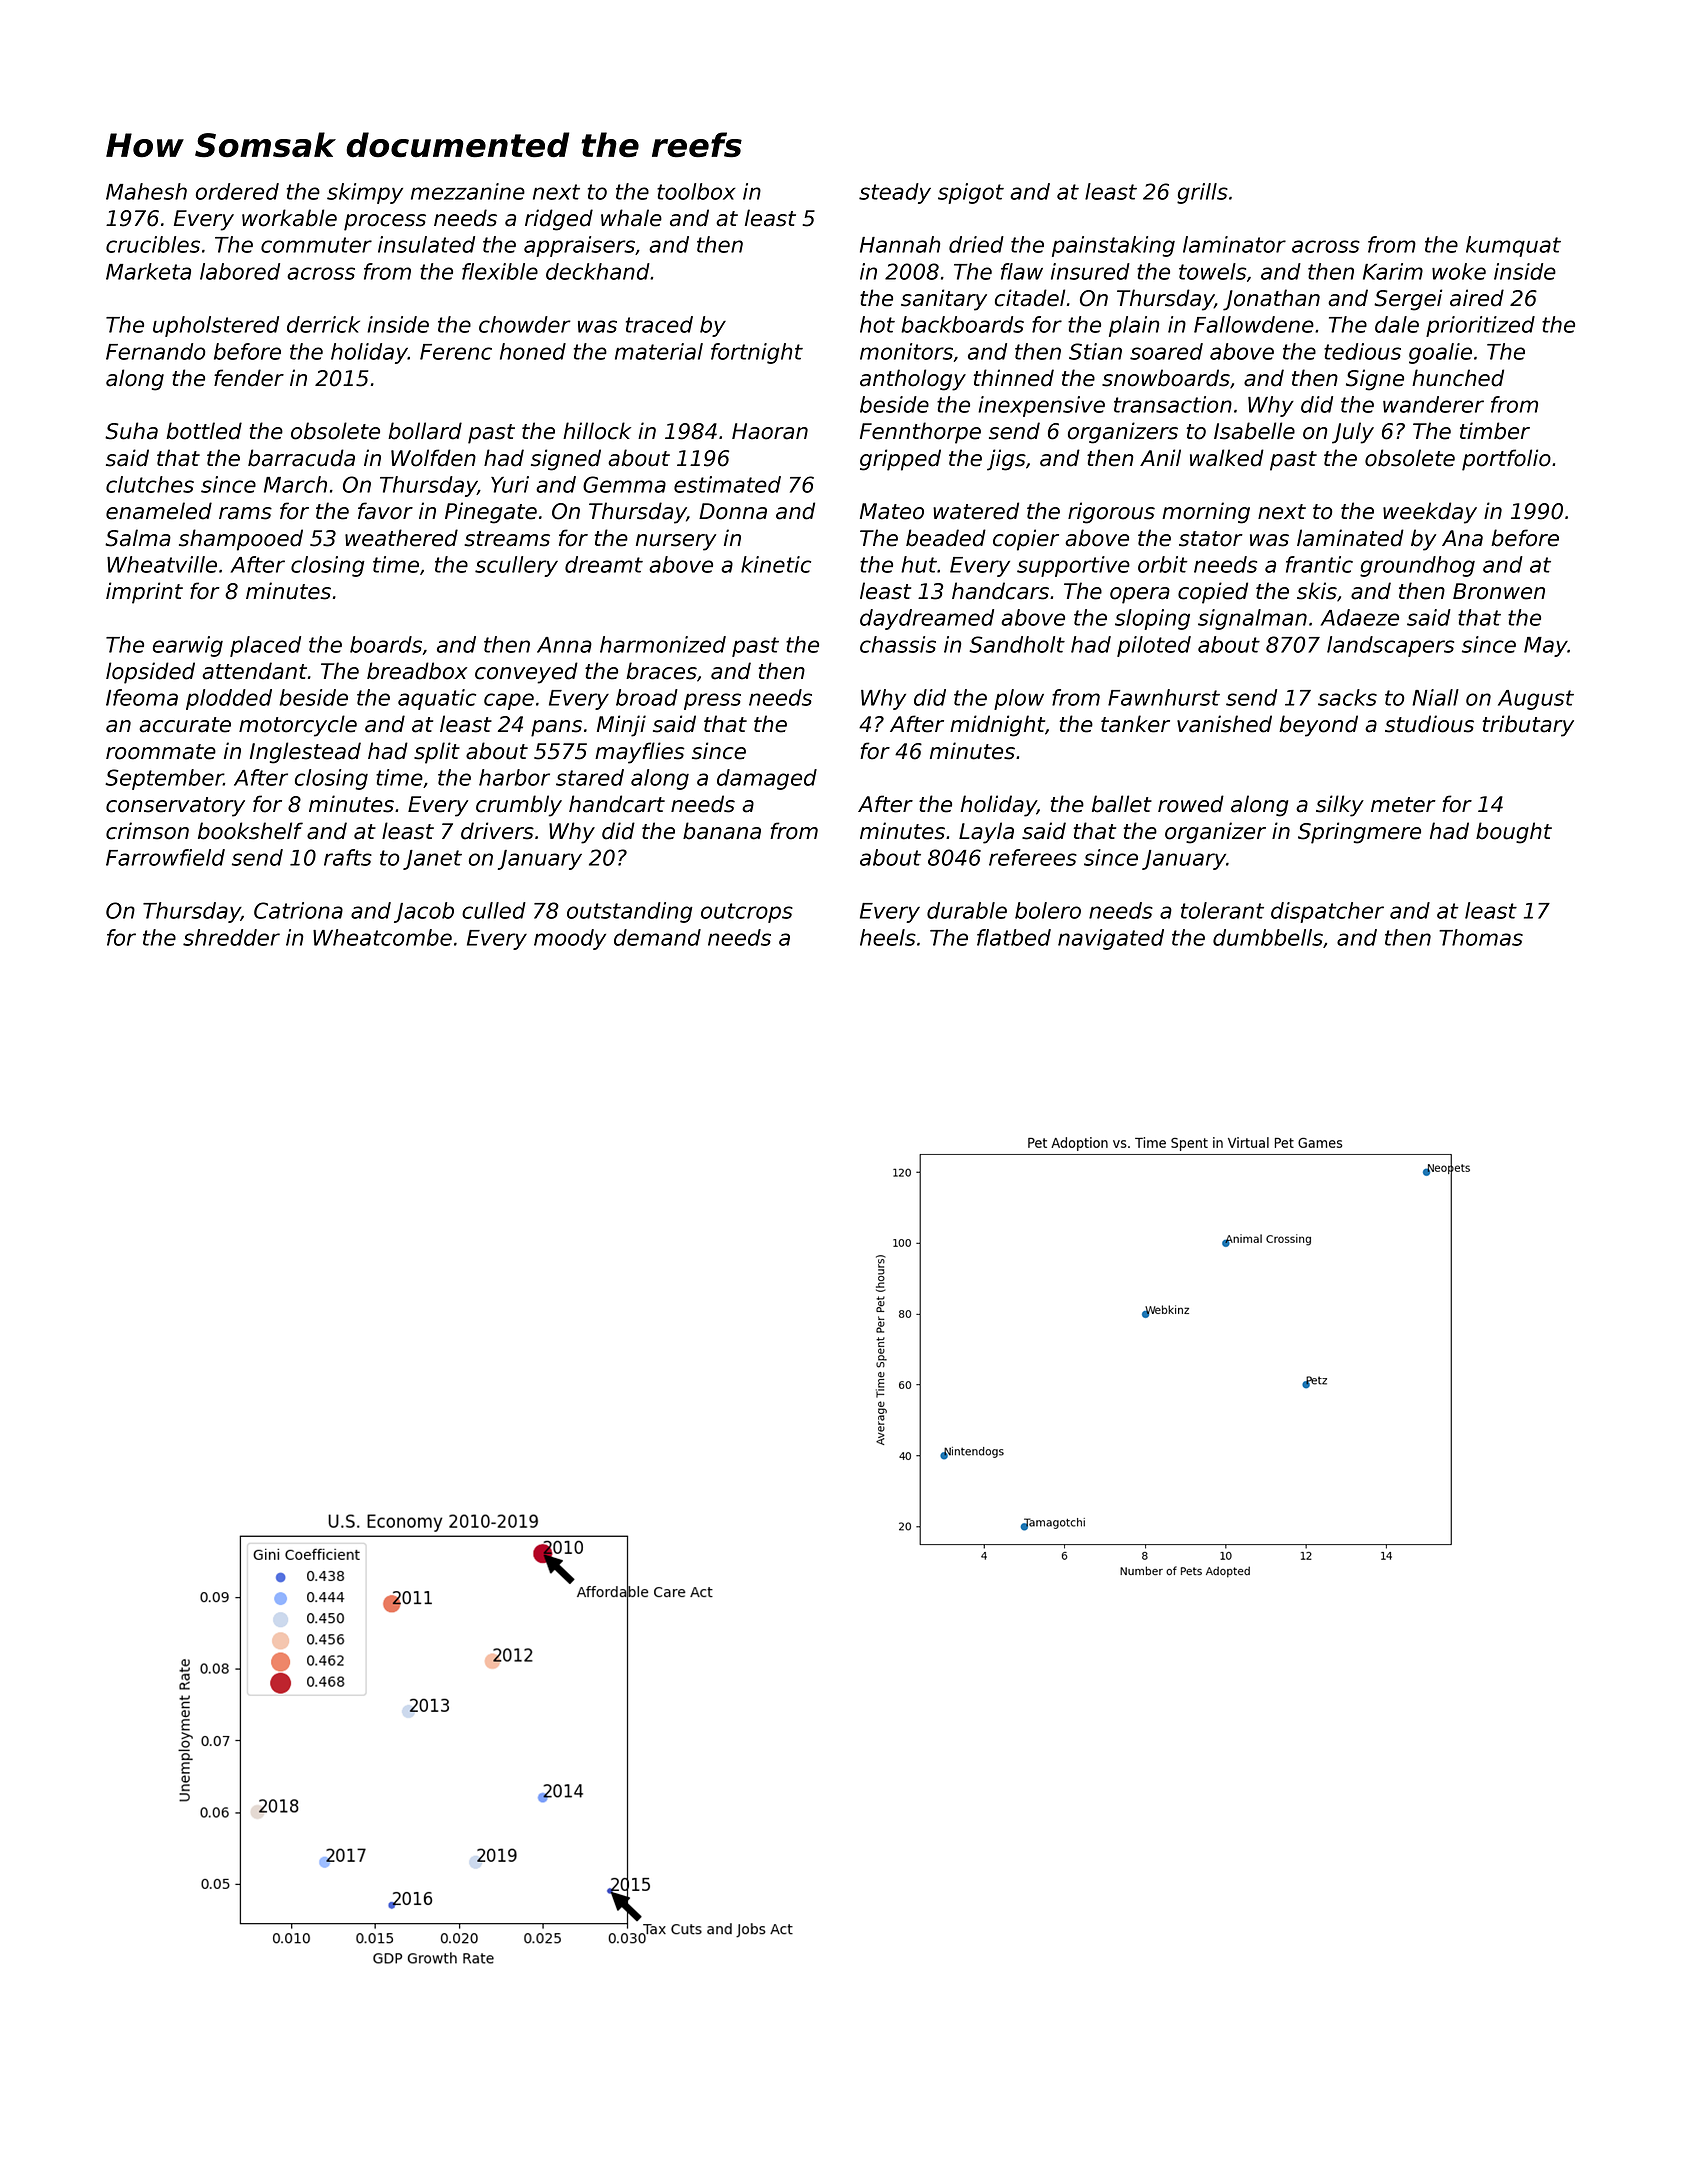 The image size is (1683, 2178). What do you see at coordinates (967, 910) in the image?
I see `durable` at bounding box center [967, 910].
